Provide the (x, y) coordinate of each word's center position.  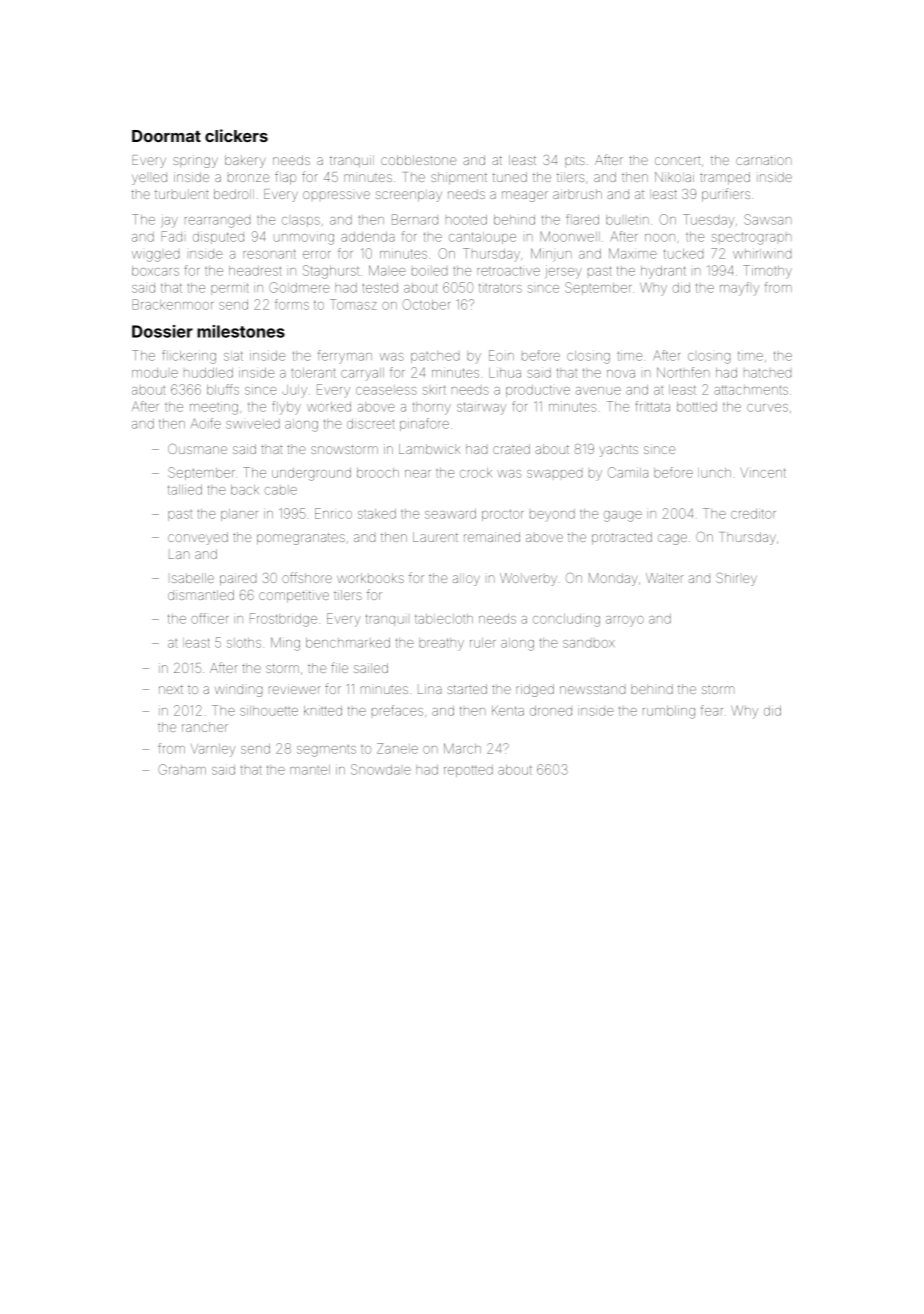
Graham (182, 769)
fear (712, 710)
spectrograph (751, 239)
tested (380, 288)
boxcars (155, 271)
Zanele (397, 748)
